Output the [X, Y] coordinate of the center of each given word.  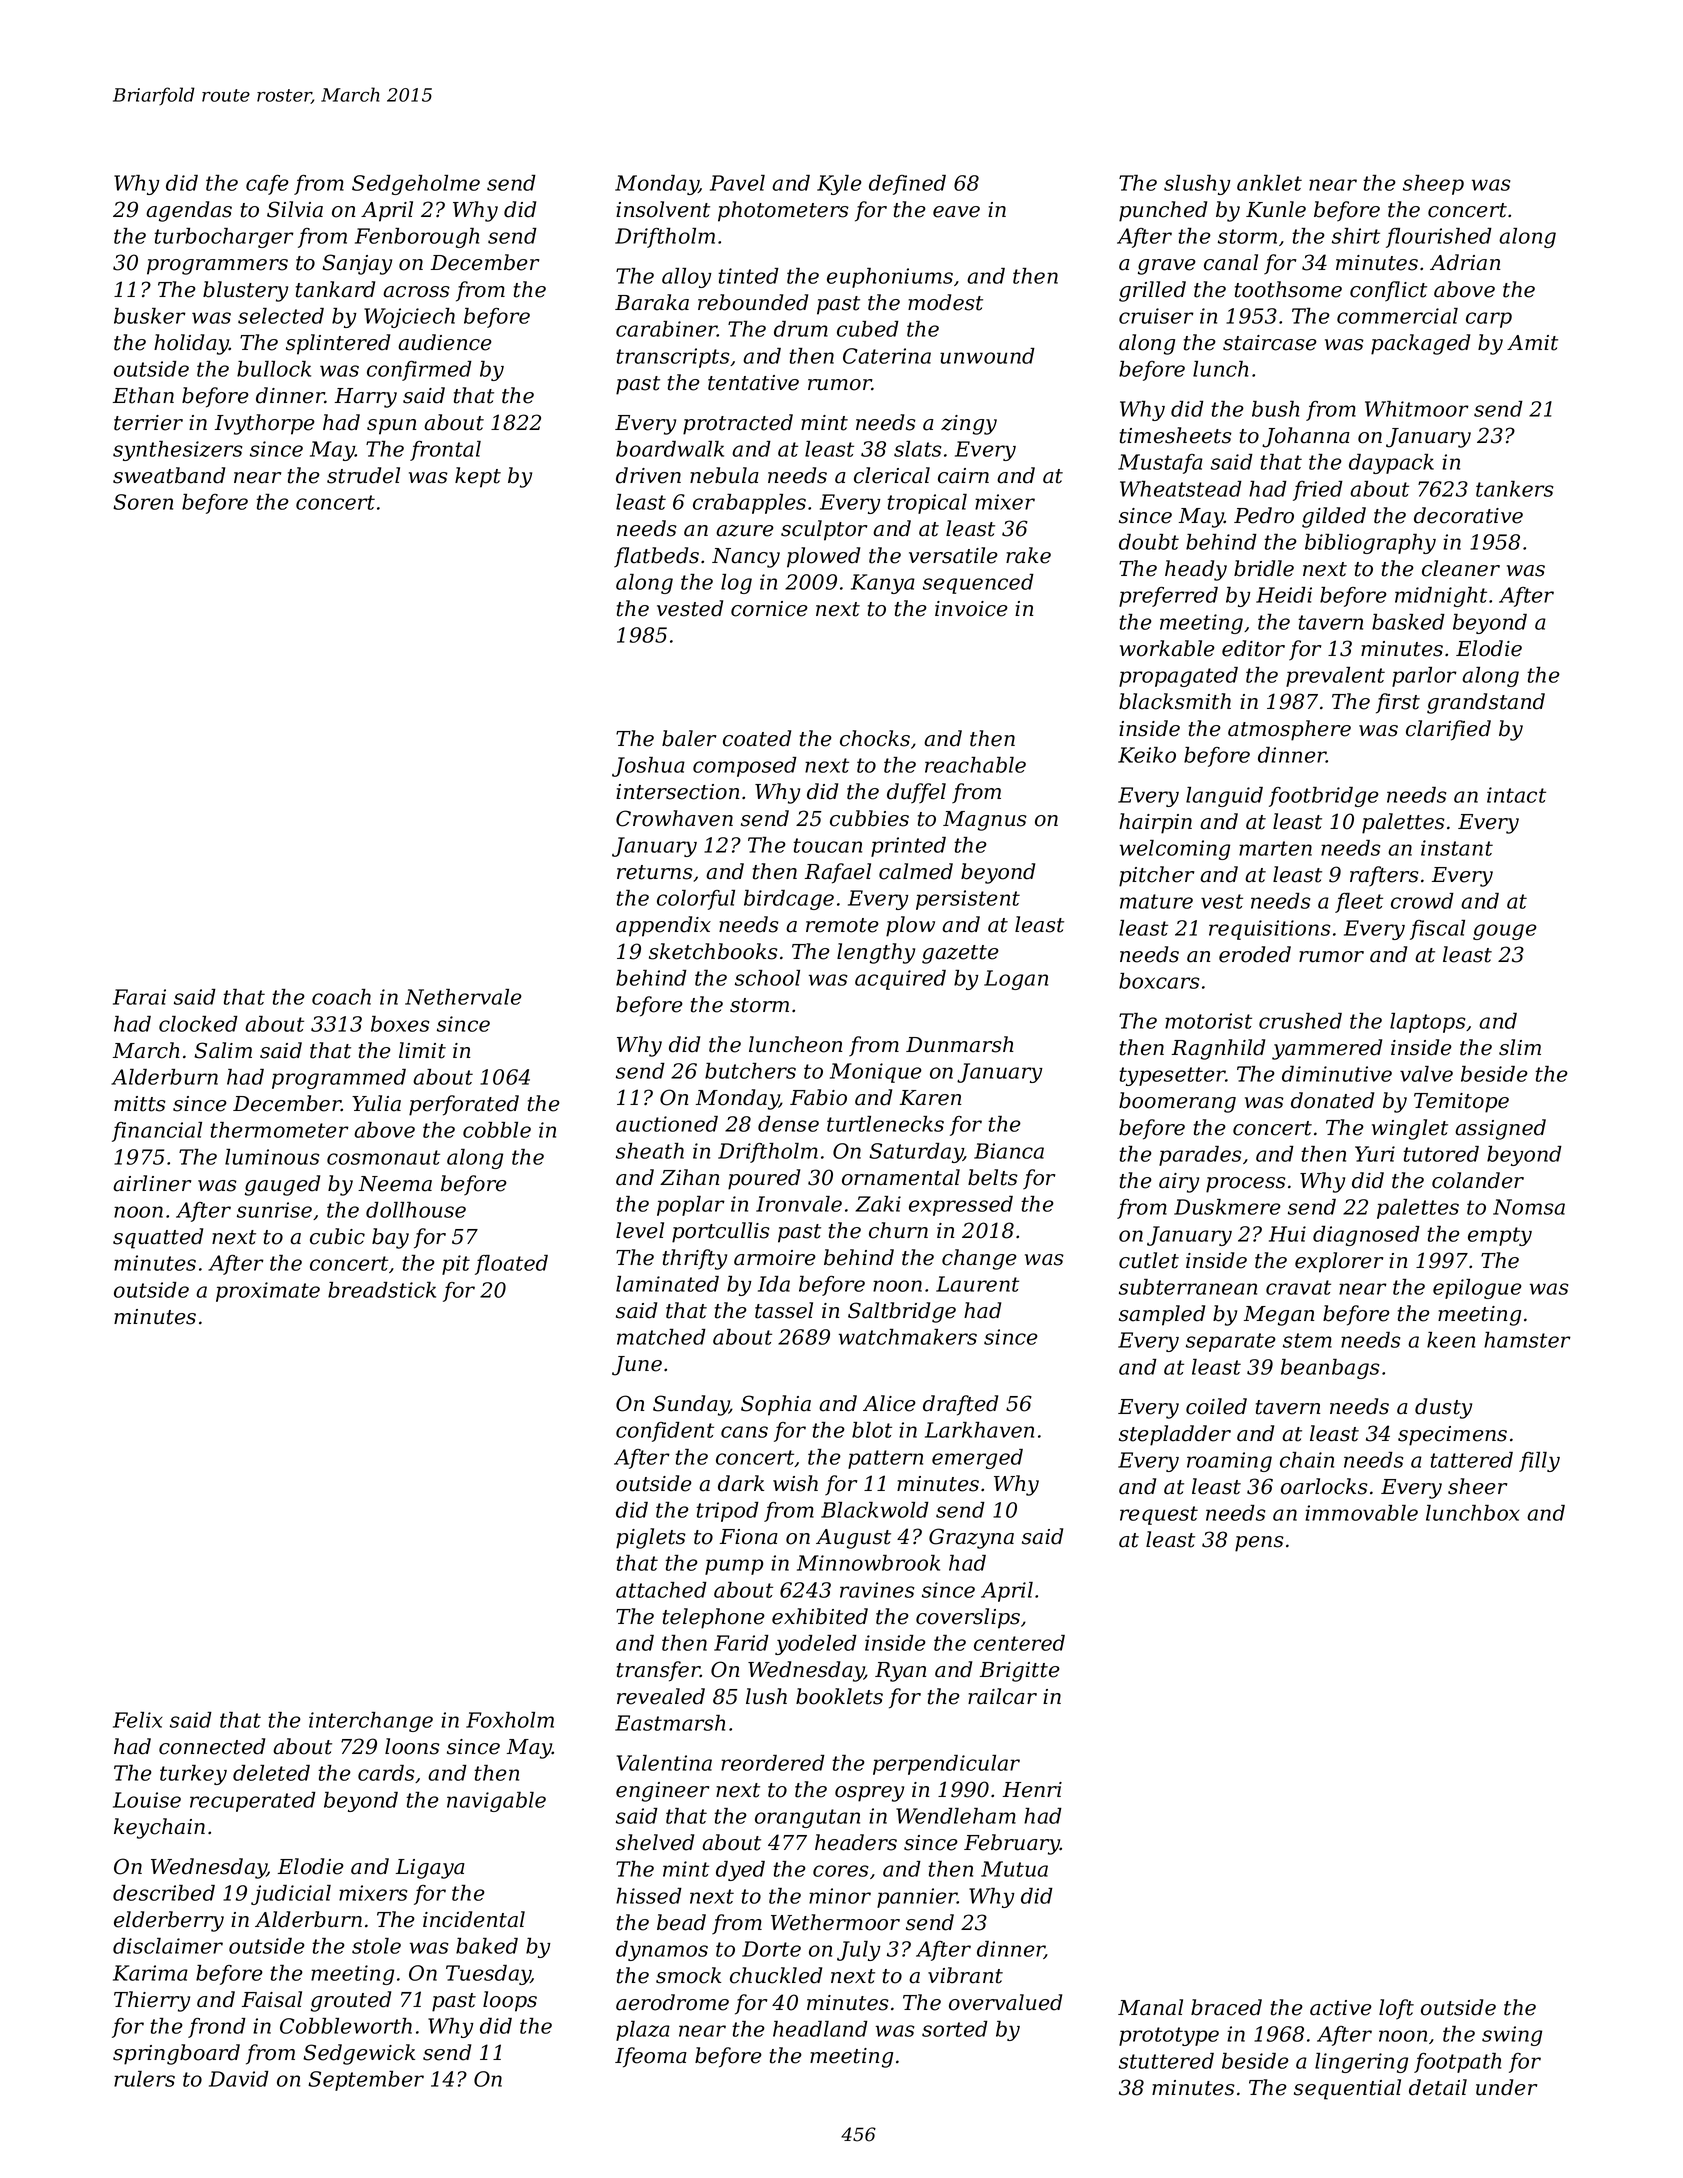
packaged [1420, 344]
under [1506, 2087]
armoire [775, 1258]
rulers [144, 2079]
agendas [189, 211]
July [859, 1951]
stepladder [1175, 1435]
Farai [139, 997]
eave [956, 212]
